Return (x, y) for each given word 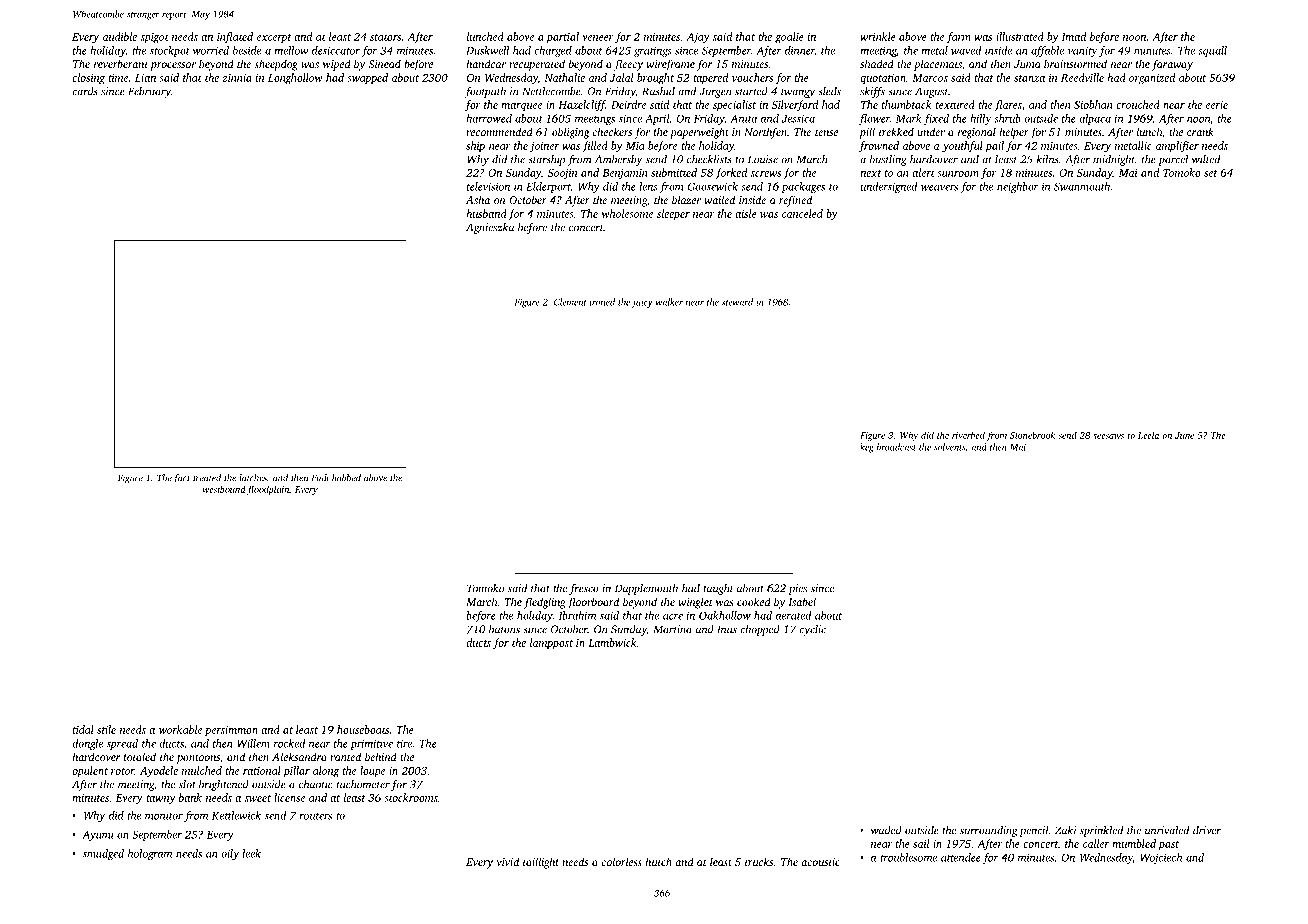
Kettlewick (236, 815)
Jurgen (715, 92)
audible (120, 36)
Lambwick (612, 642)
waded (886, 830)
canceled (802, 213)
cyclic (812, 630)
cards (85, 91)
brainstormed (1075, 63)
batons (504, 629)
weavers (939, 188)
